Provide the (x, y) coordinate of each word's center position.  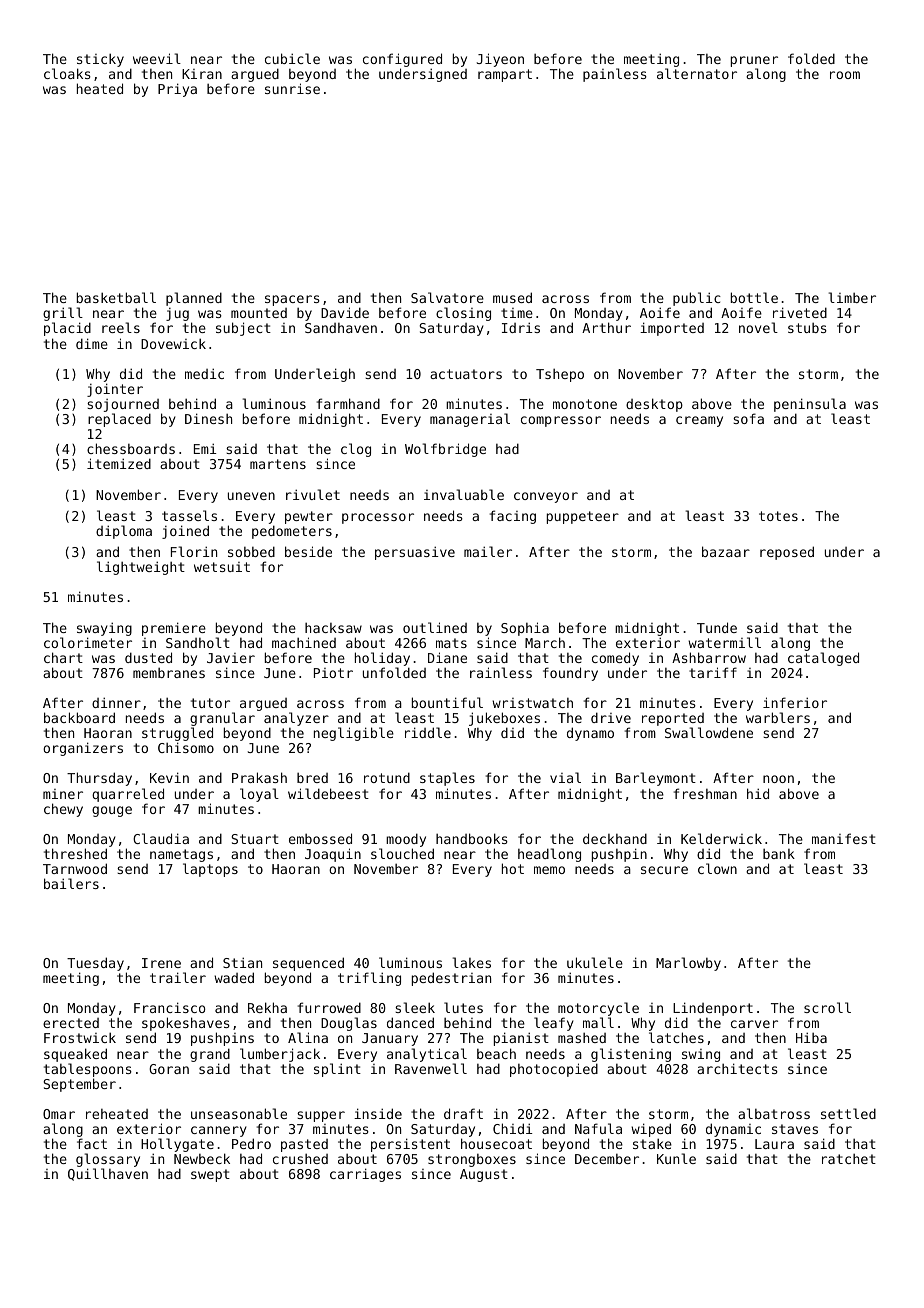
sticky (100, 60)
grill (63, 315)
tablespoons (88, 1070)
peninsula (810, 405)
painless (615, 75)
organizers (83, 749)
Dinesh (208, 418)
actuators (466, 374)
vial (565, 777)
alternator (697, 73)
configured (402, 60)
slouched (402, 853)
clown (717, 868)
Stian (242, 962)
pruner (754, 61)
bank (779, 854)
